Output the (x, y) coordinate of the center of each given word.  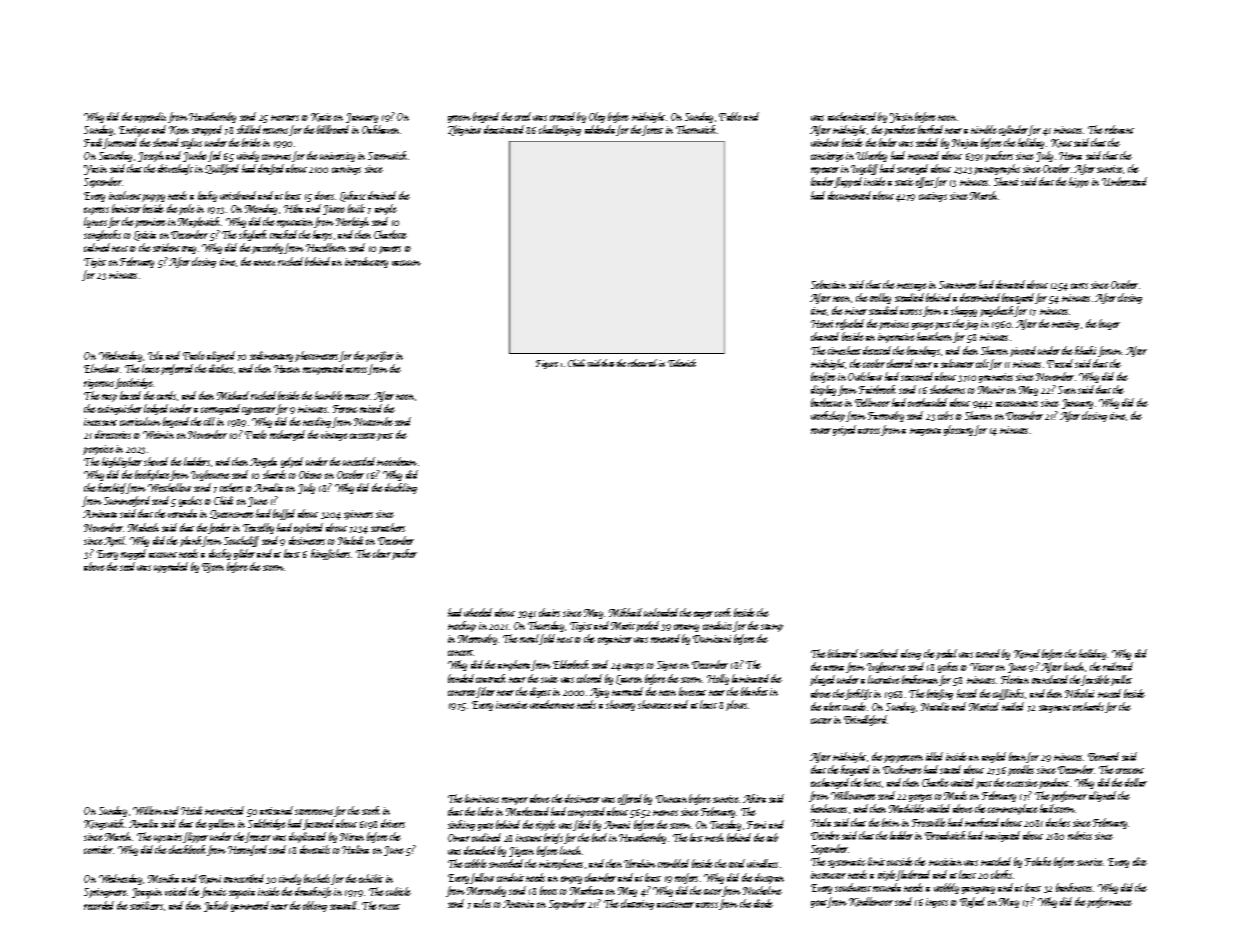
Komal (1027, 654)
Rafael (972, 902)
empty (571, 880)
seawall (343, 905)
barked (932, 129)
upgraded (171, 567)
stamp (772, 628)
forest (653, 130)
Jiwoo (334, 210)
